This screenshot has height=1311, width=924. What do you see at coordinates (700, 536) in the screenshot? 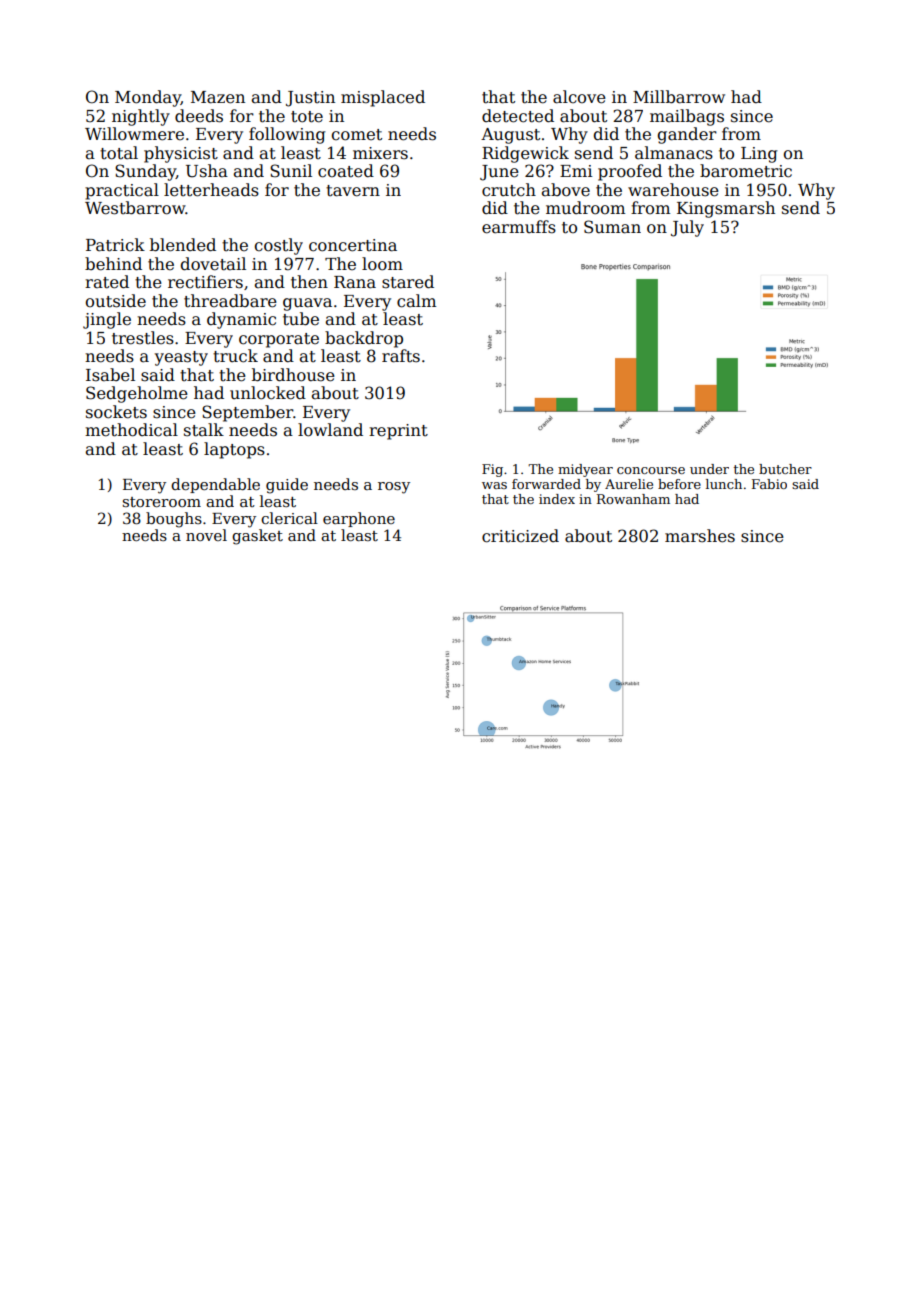
I see `marshes` at bounding box center [700, 536].
